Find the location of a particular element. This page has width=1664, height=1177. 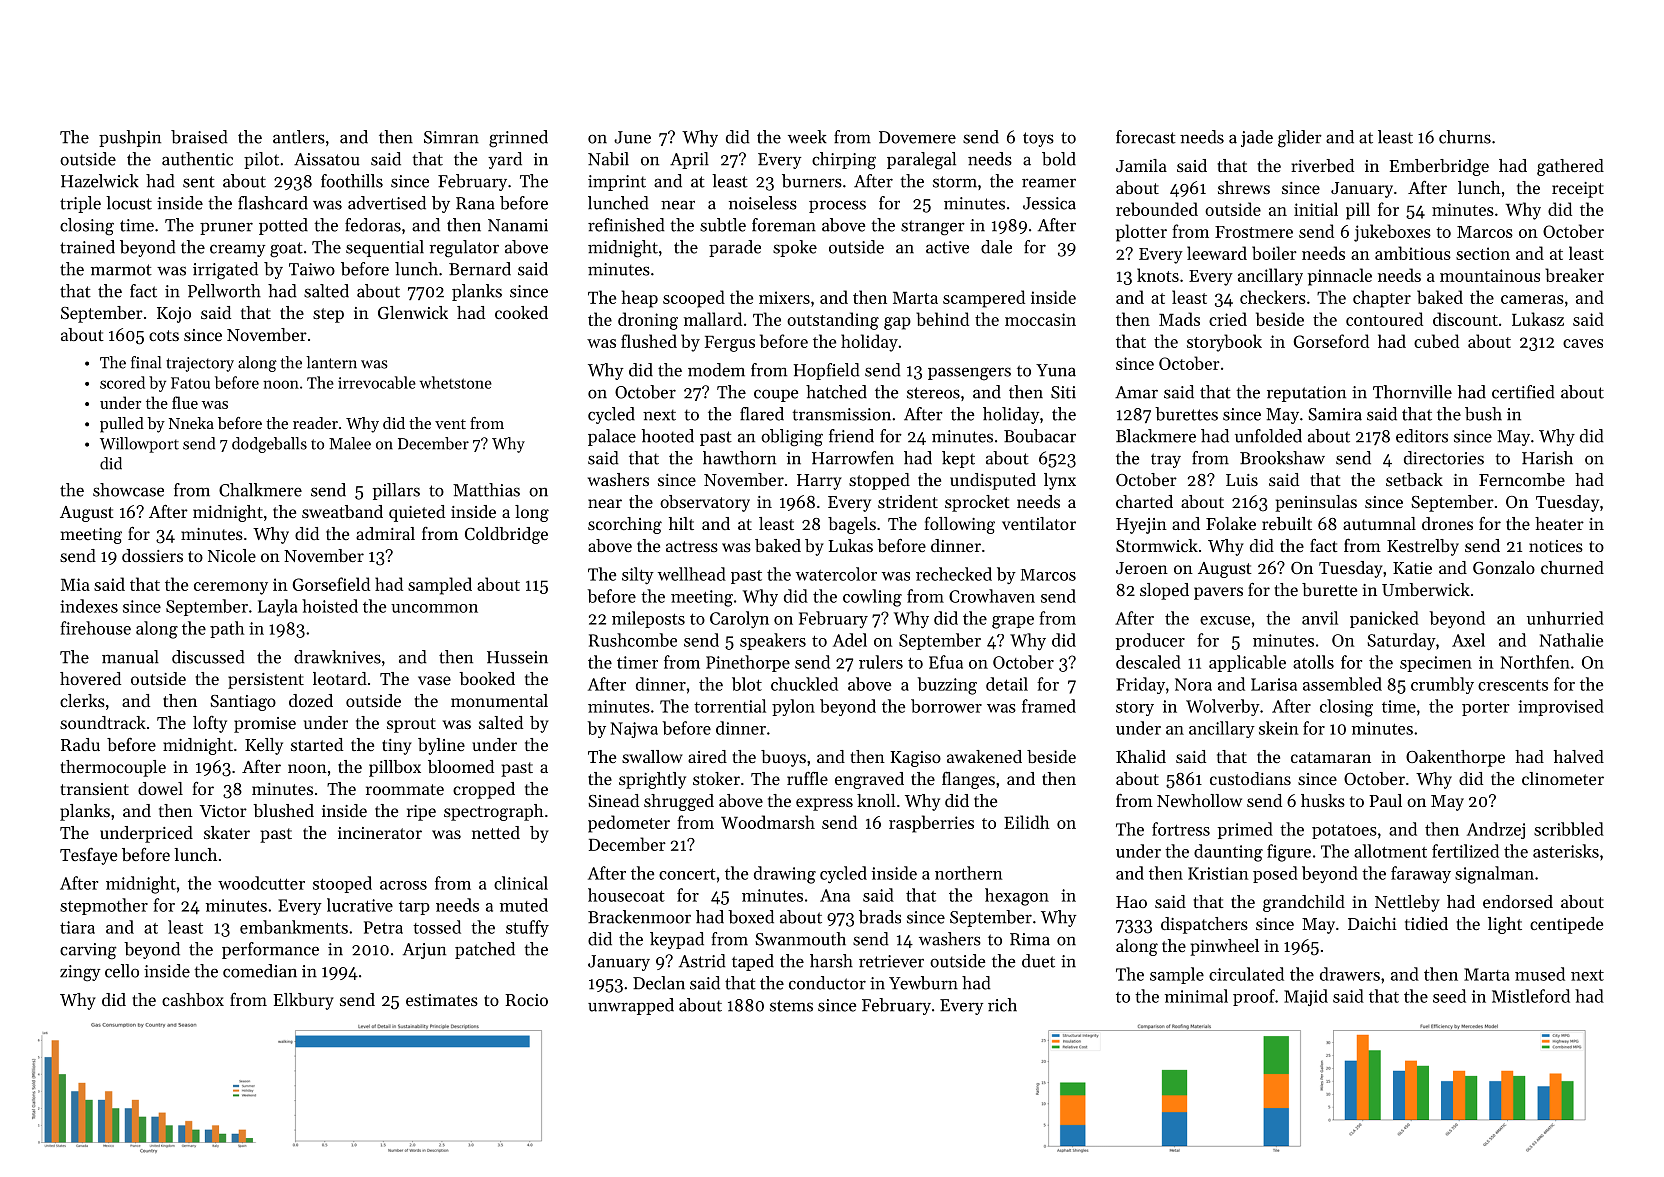

framed is located at coordinates (1049, 706).
